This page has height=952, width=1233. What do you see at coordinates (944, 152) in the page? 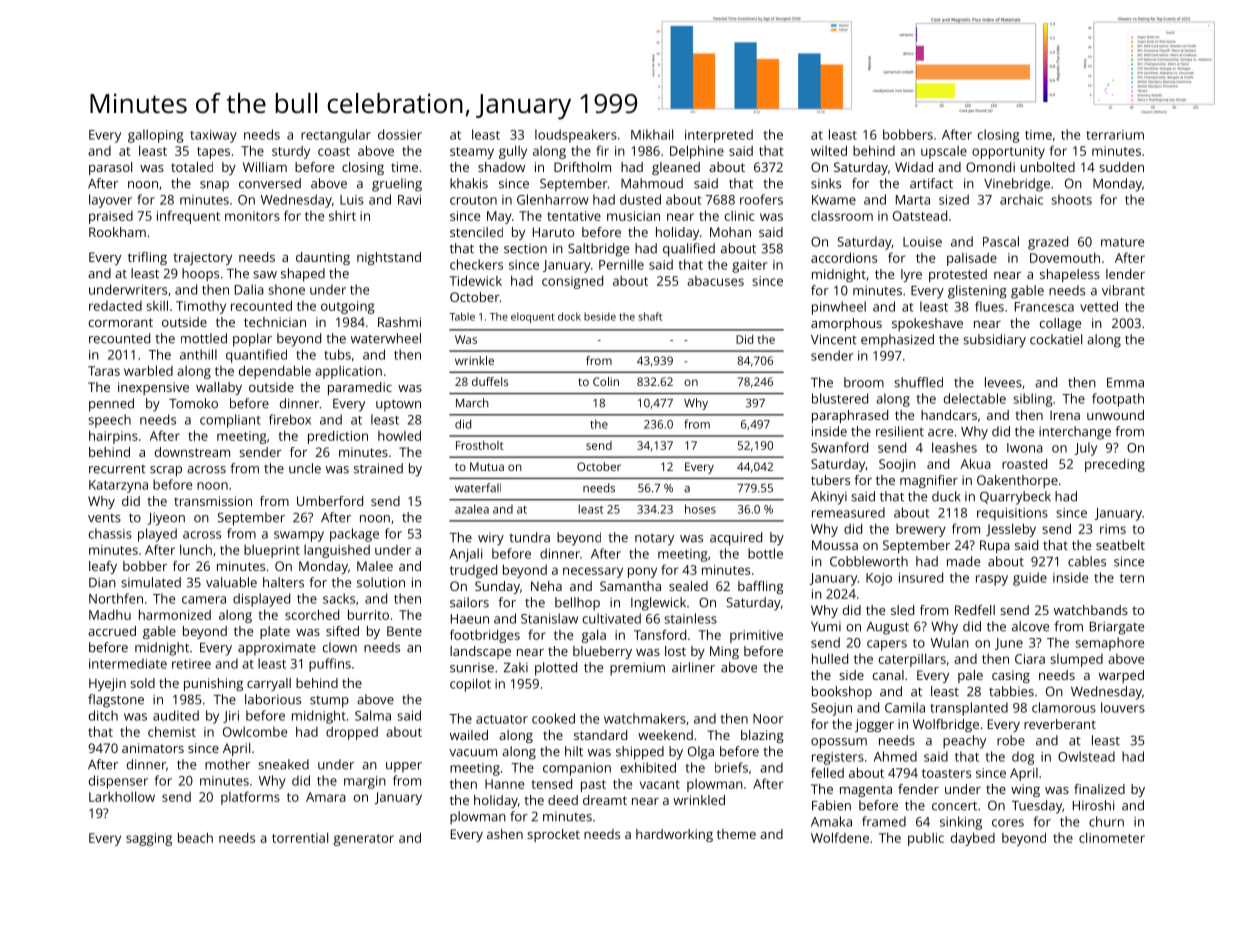
I see `upscale` at bounding box center [944, 152].
